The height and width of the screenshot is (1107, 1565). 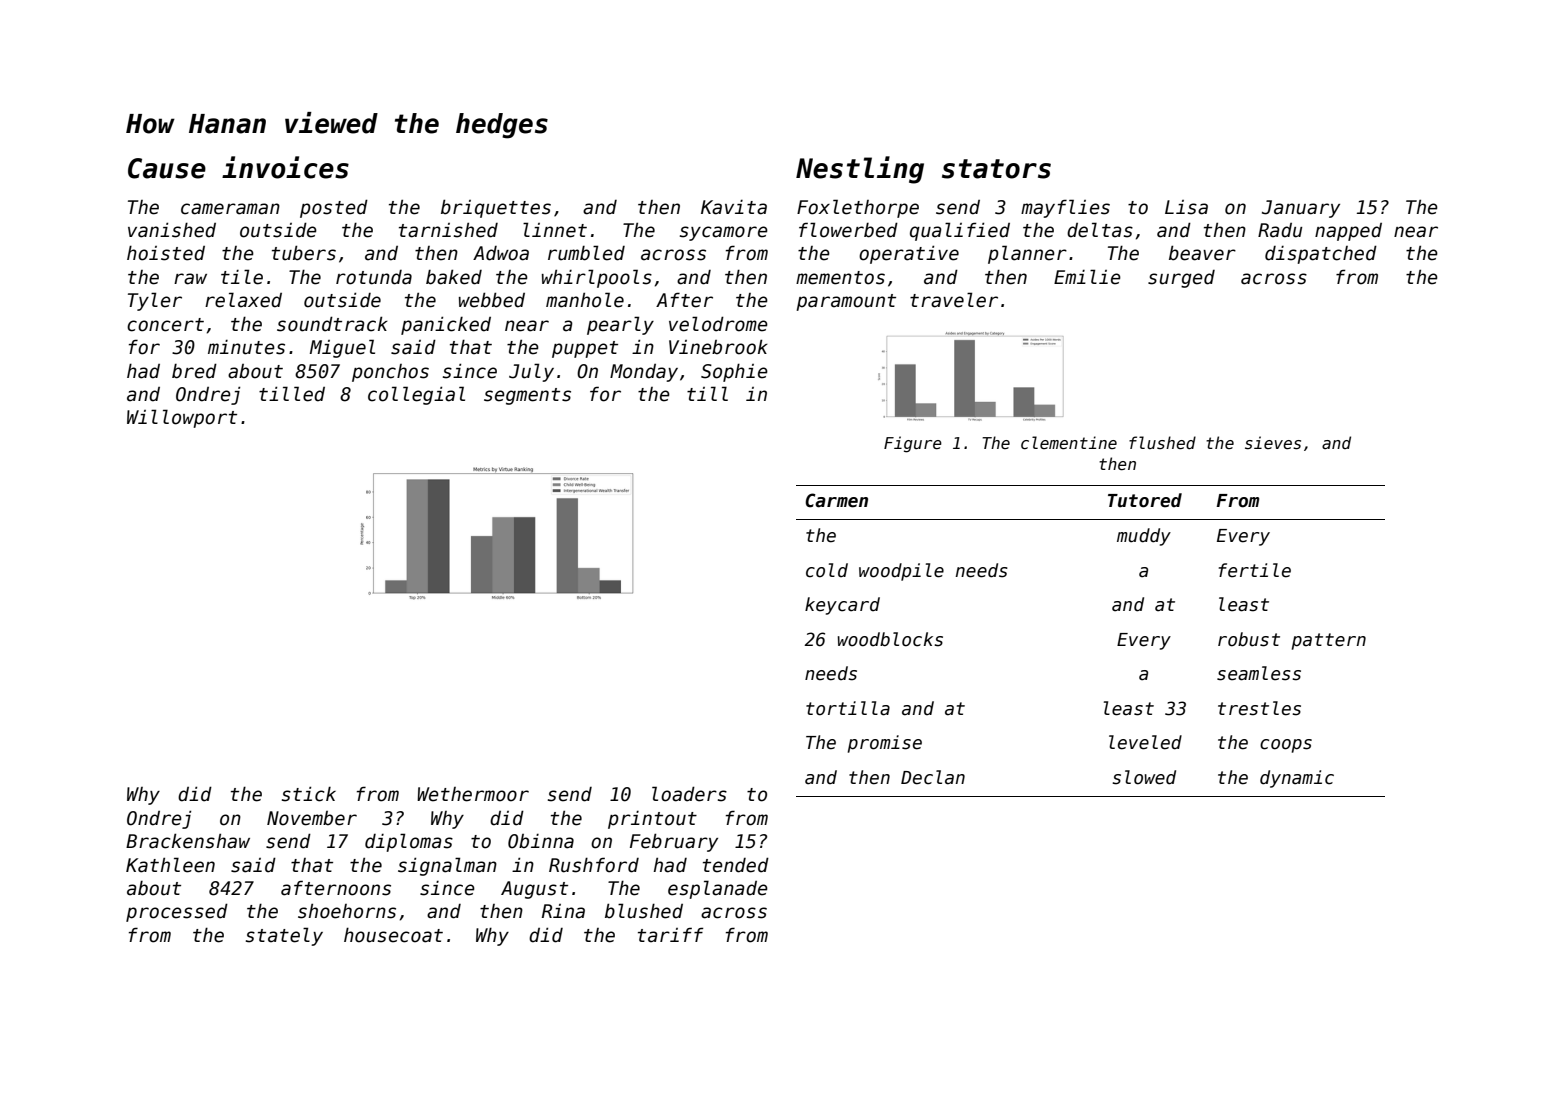 What do you see at coordinates (309, 794) in the screenshot?
I see `stick` at bounding box center [309, 794].
